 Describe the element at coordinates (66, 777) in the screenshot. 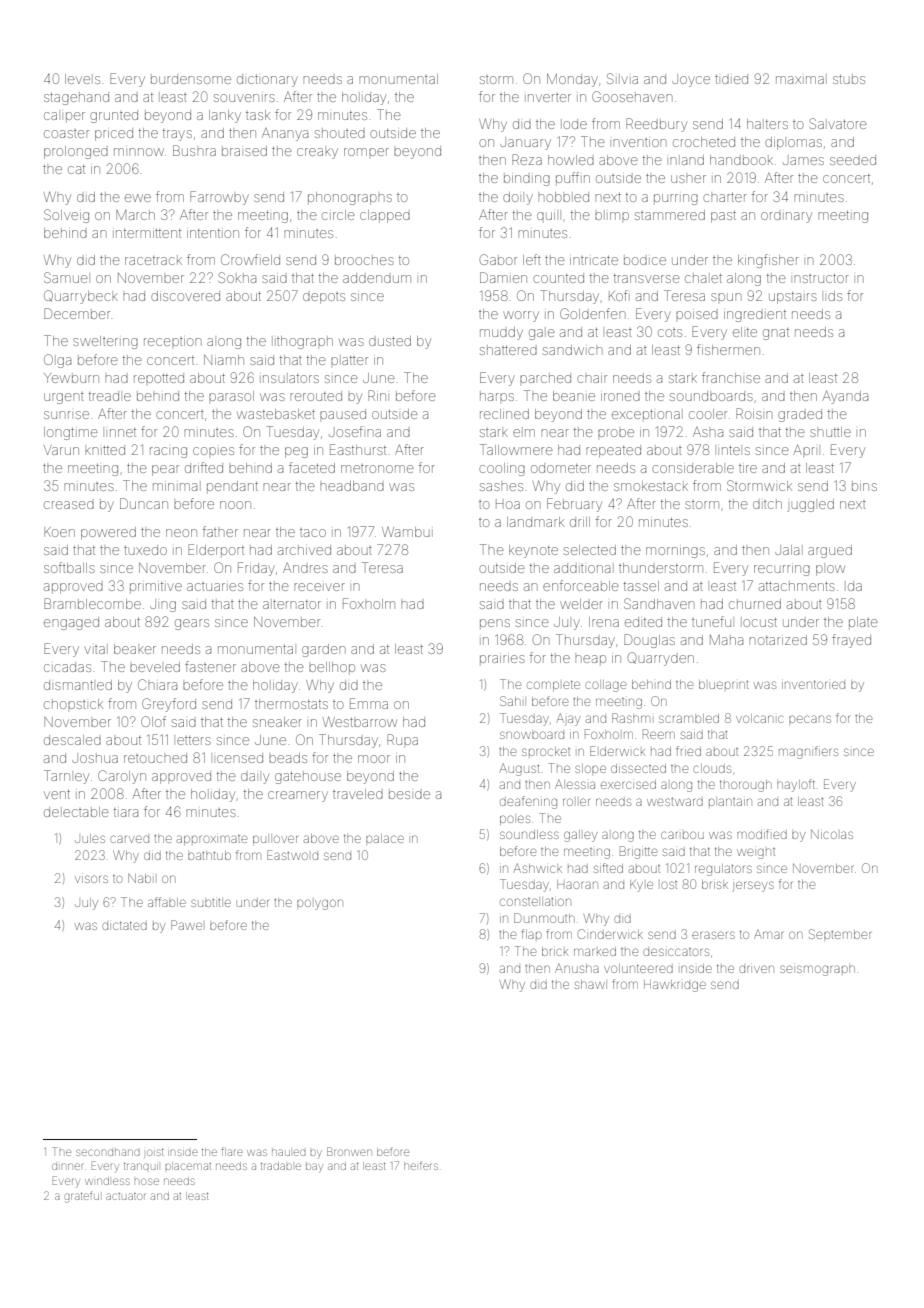

I see `Tarnley` at that location.
